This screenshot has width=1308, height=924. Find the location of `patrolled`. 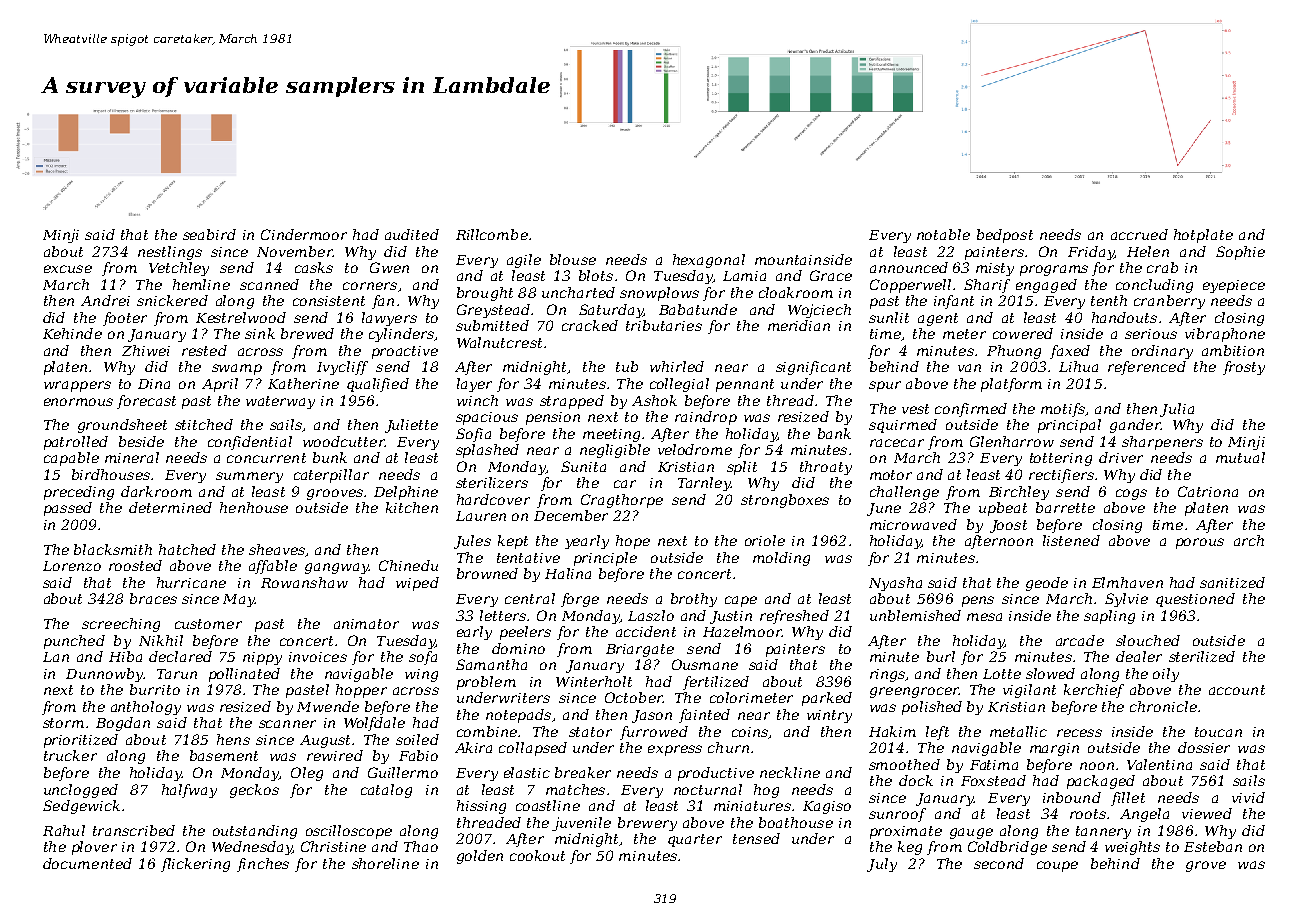

patrolled is located at coordinates (76, 443).
